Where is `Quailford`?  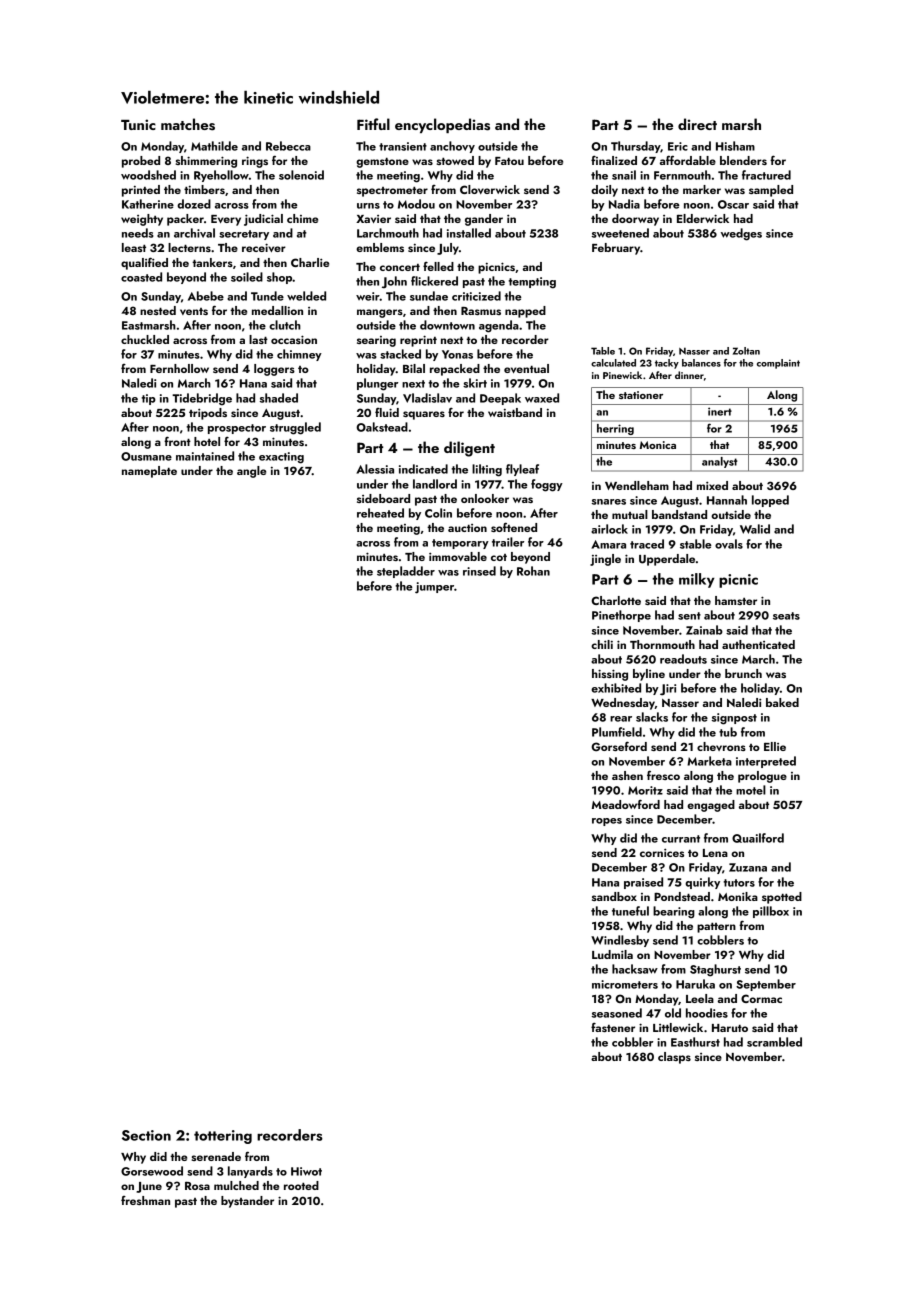 Quailford is located at coordinates (758, 838).
